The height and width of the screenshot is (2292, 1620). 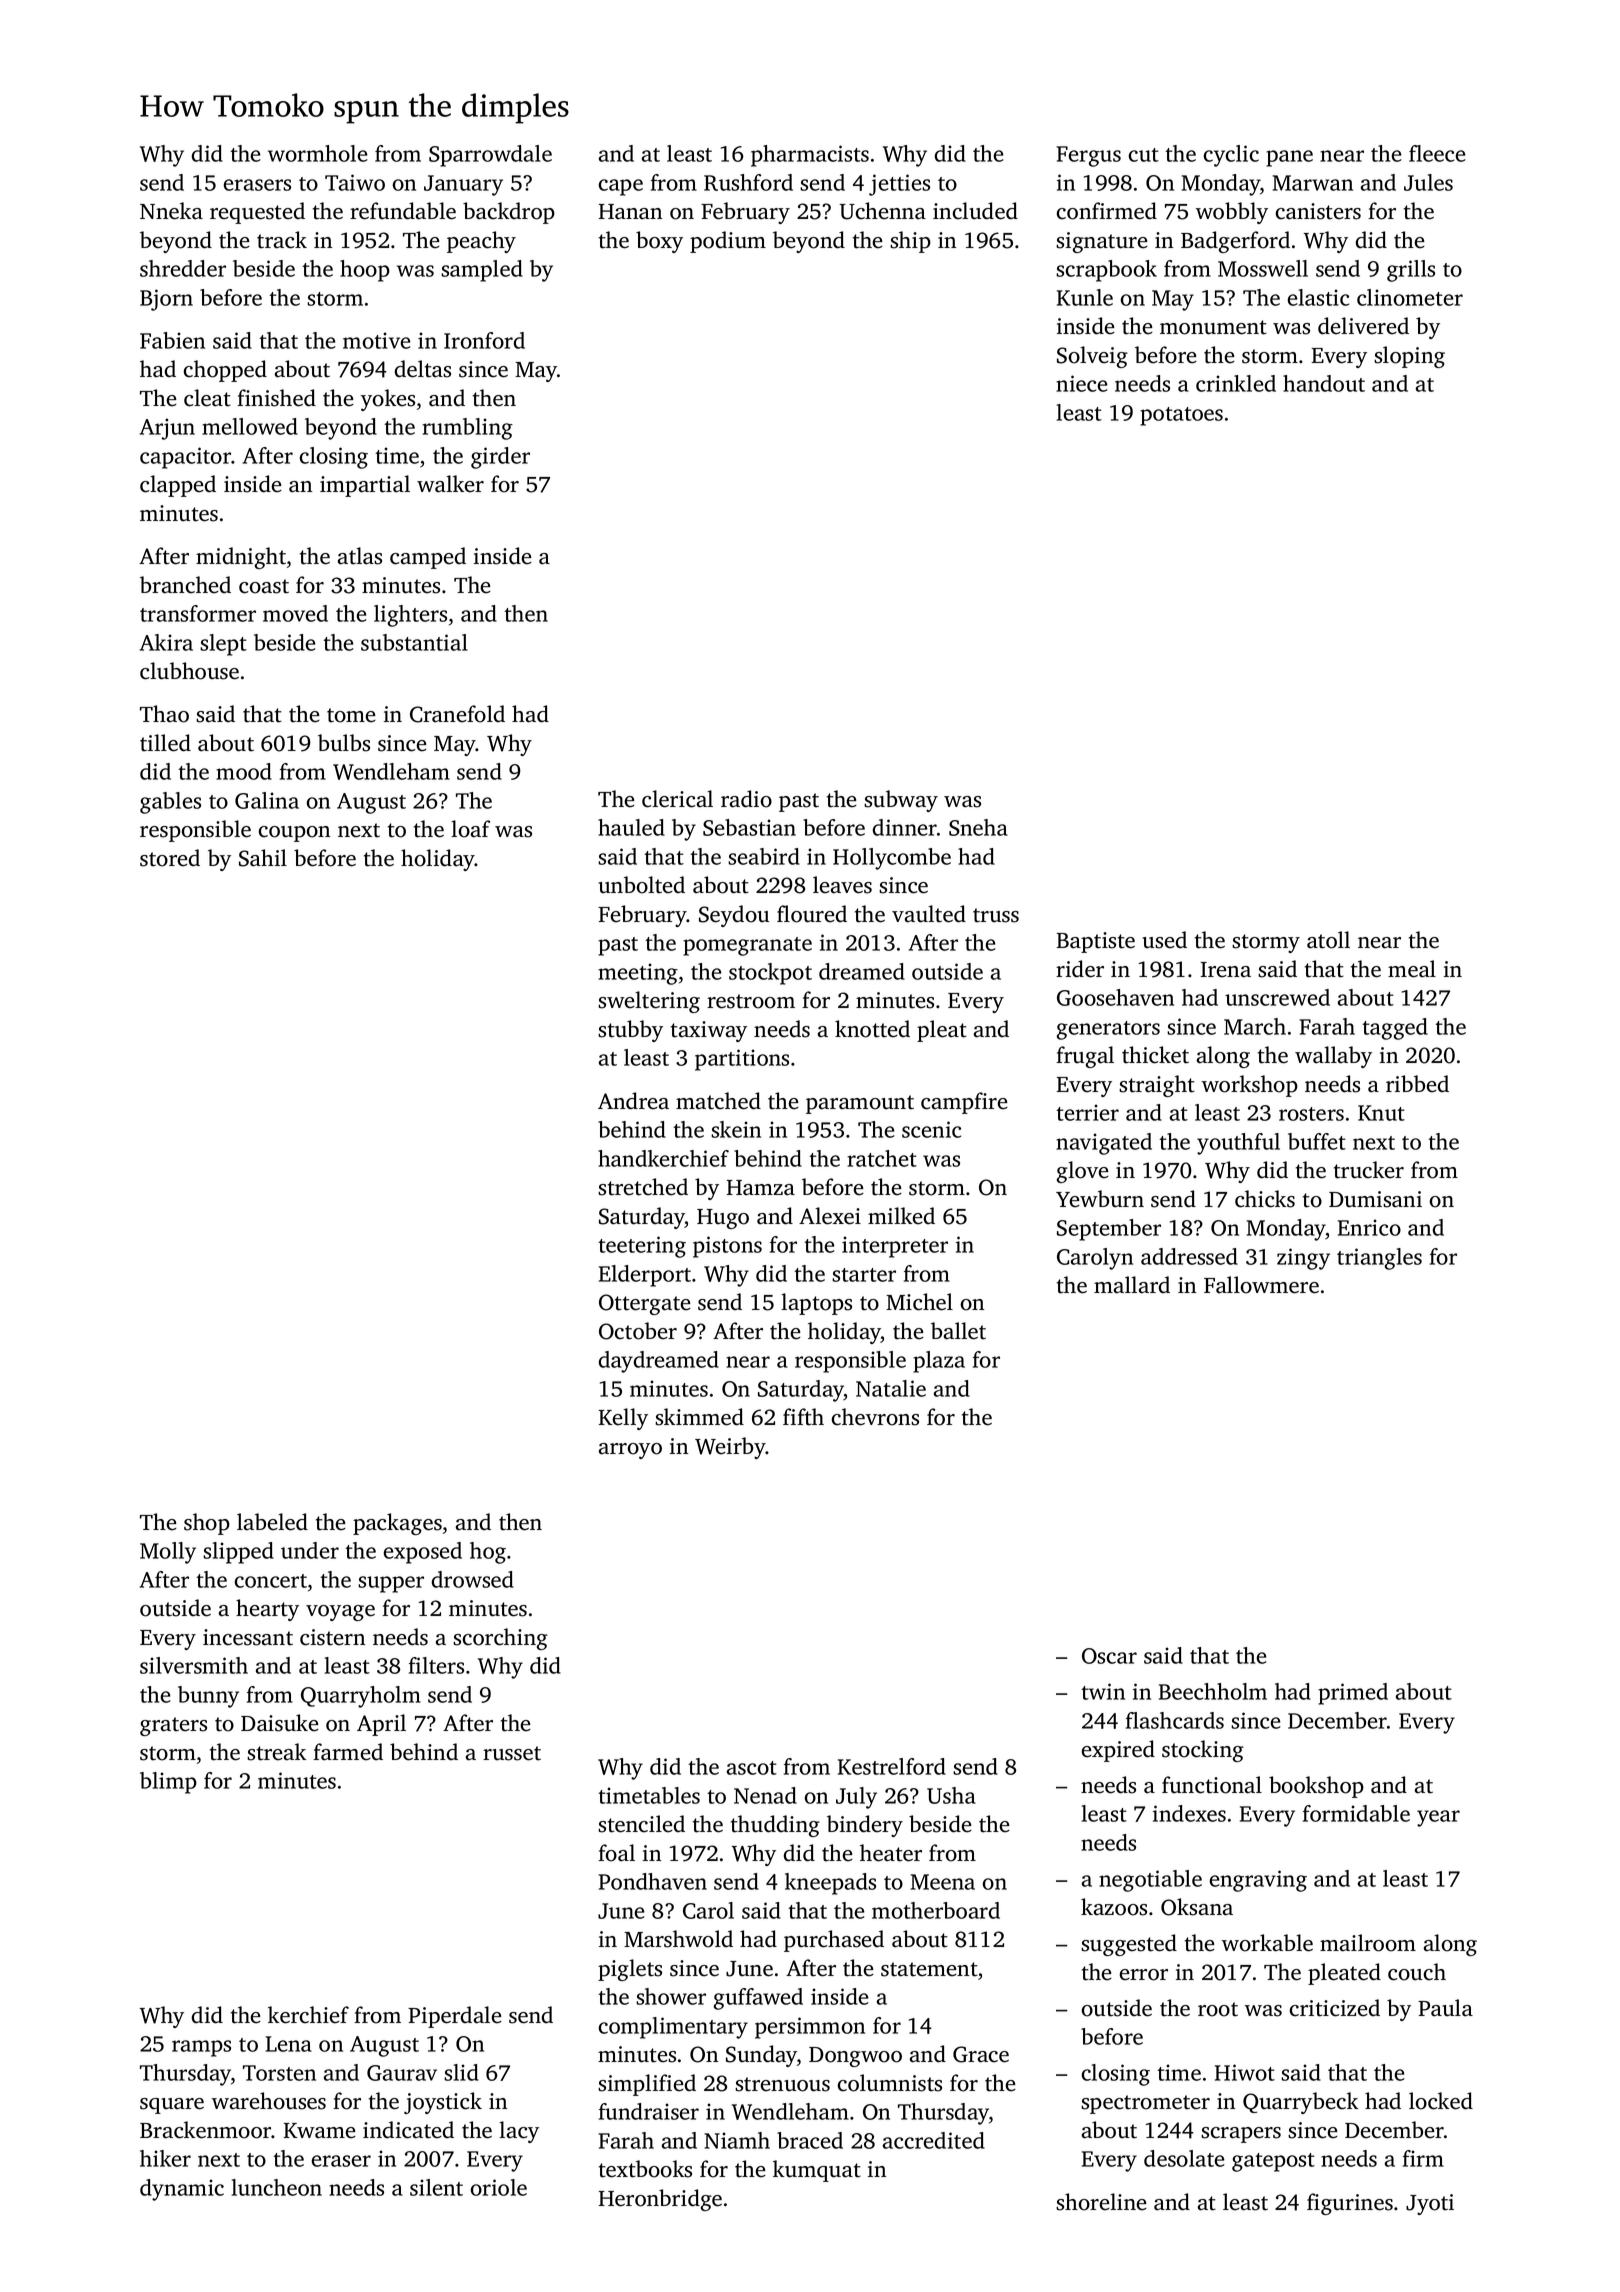 I want to click on gables, so click(x=170, y=803).
